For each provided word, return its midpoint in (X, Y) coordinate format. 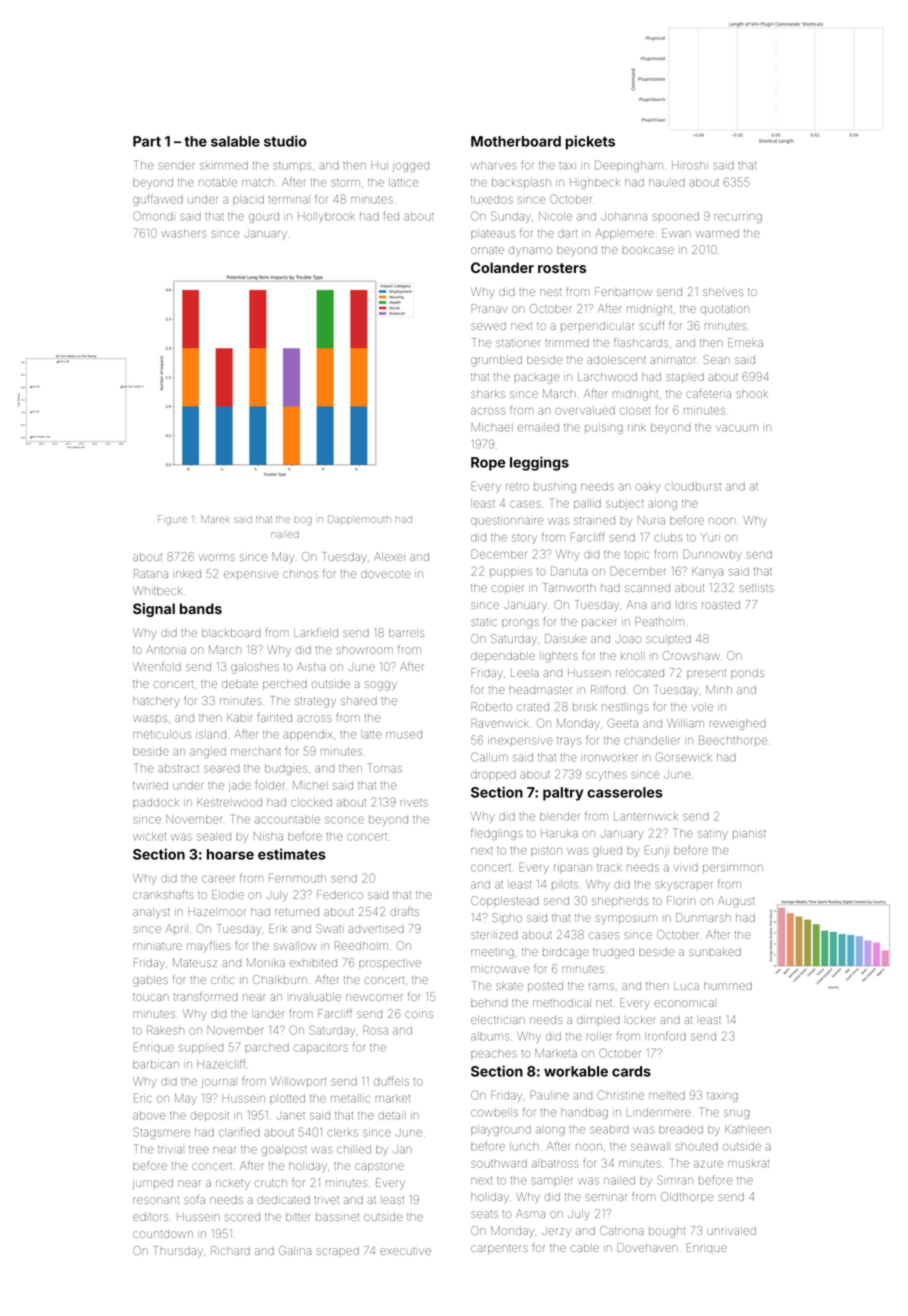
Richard (230, 1250)
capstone (379, 1167)
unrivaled (731, 1231)
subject (625, 504)
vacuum (737, 428)
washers (184, 233)
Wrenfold (157, 666)
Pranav (489, 308)
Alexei (389, 556)
